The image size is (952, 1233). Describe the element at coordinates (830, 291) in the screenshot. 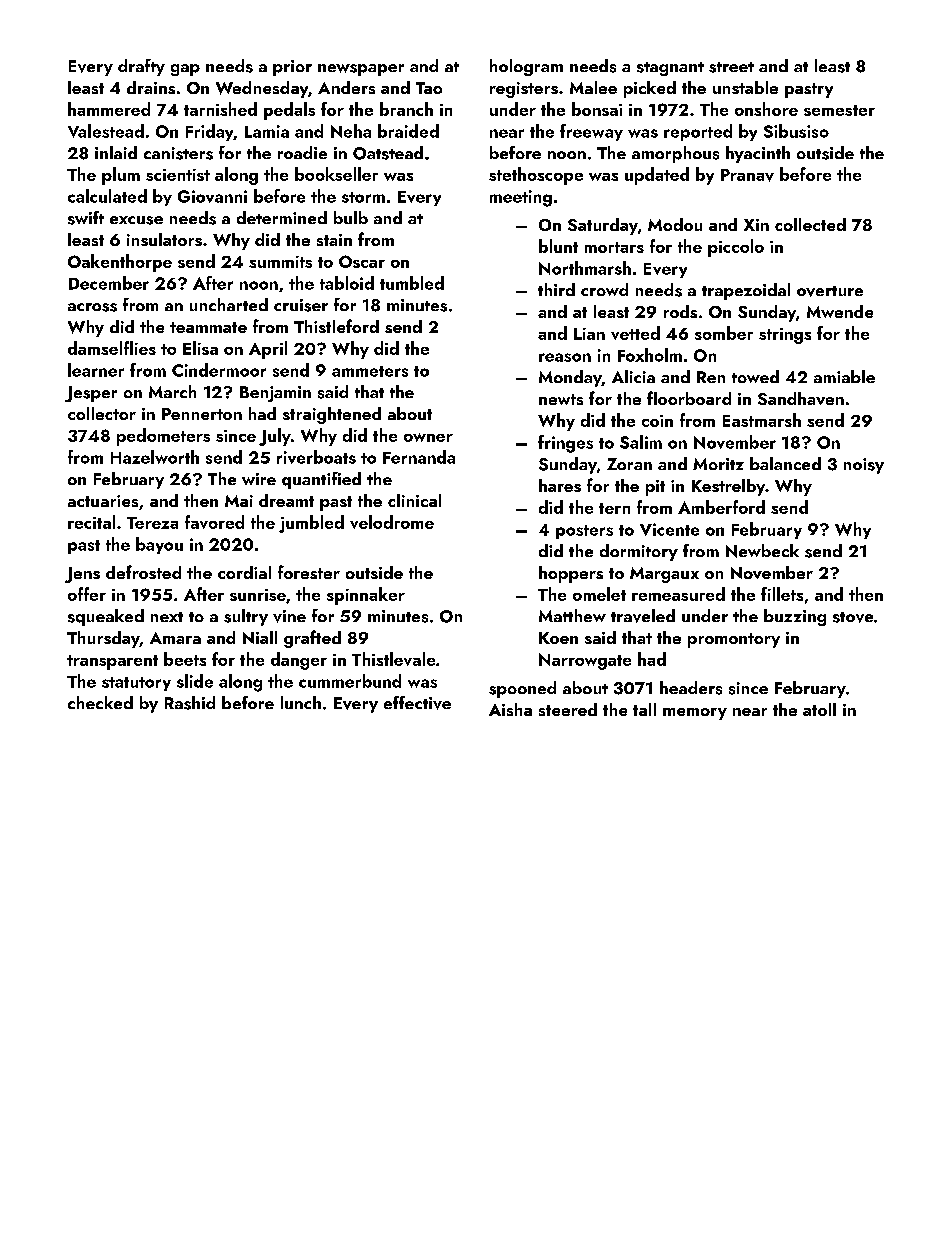

I see `overture` at that location.
